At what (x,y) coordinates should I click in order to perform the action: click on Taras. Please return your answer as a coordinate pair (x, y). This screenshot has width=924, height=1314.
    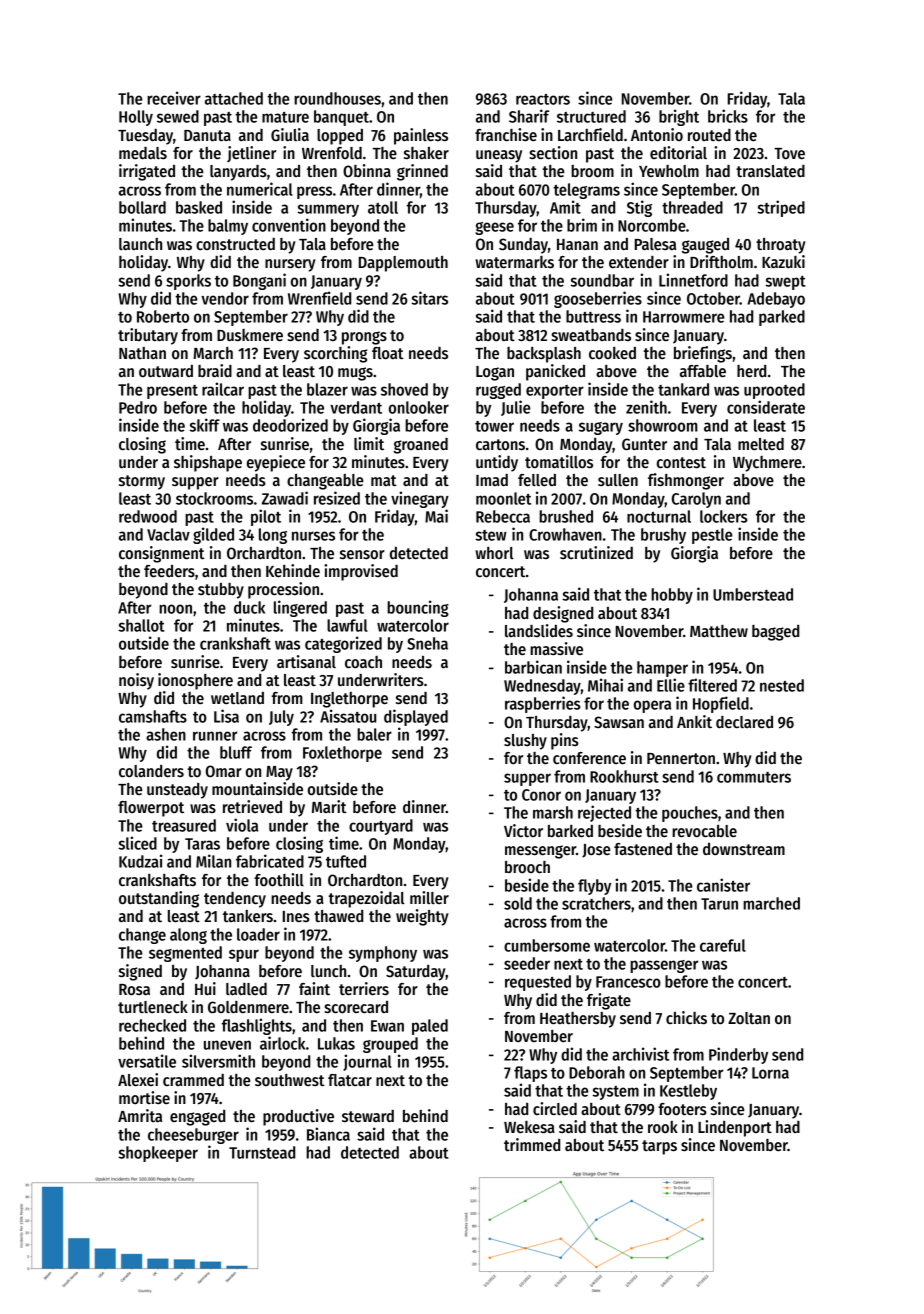
    Looking at the image, I should click on (202, 844).
